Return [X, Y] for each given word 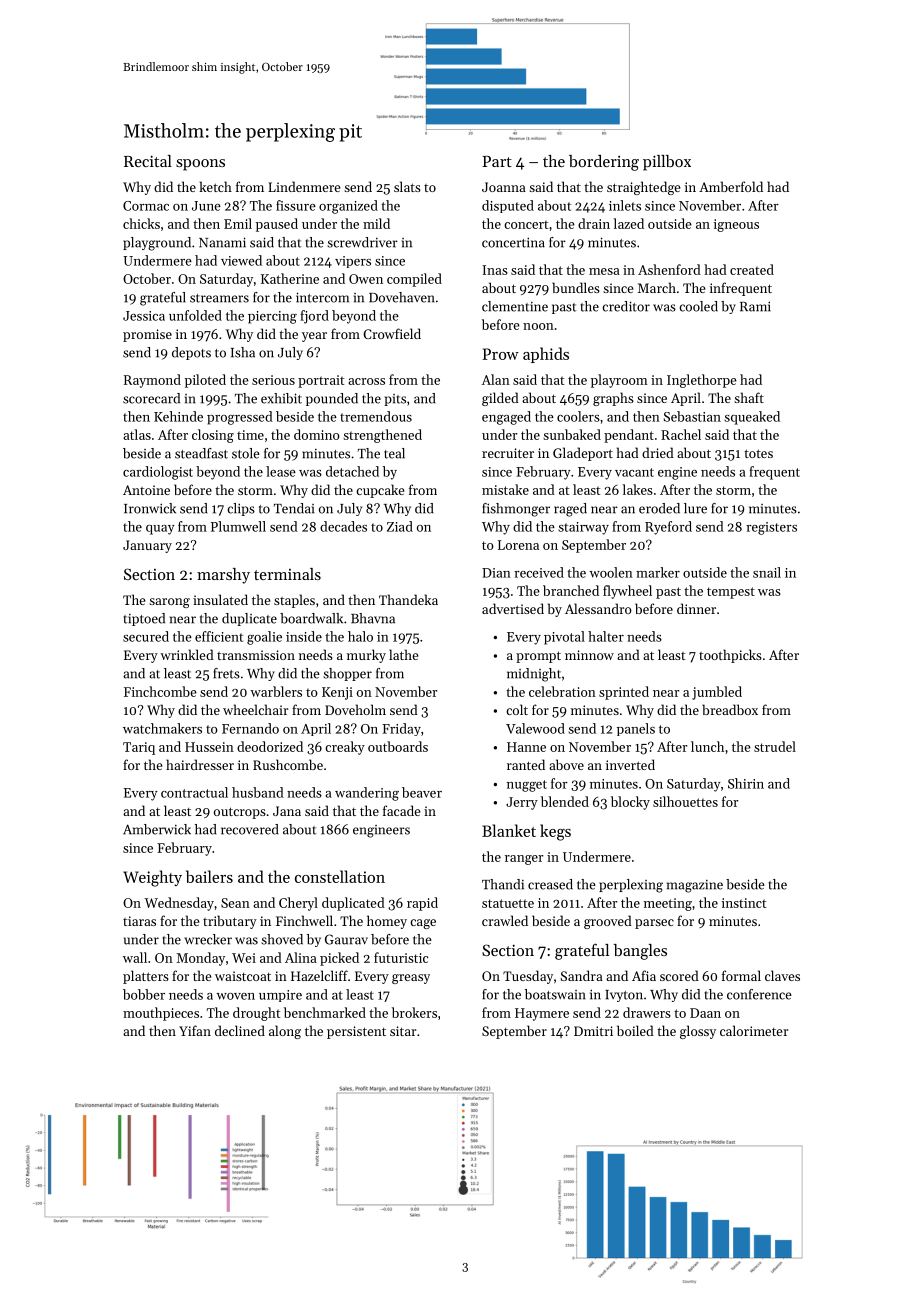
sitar [403, 1031]
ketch [215, 186]
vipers [353, 262]
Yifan [195, 1030]
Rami [755, 306]
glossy [698, 1032]
